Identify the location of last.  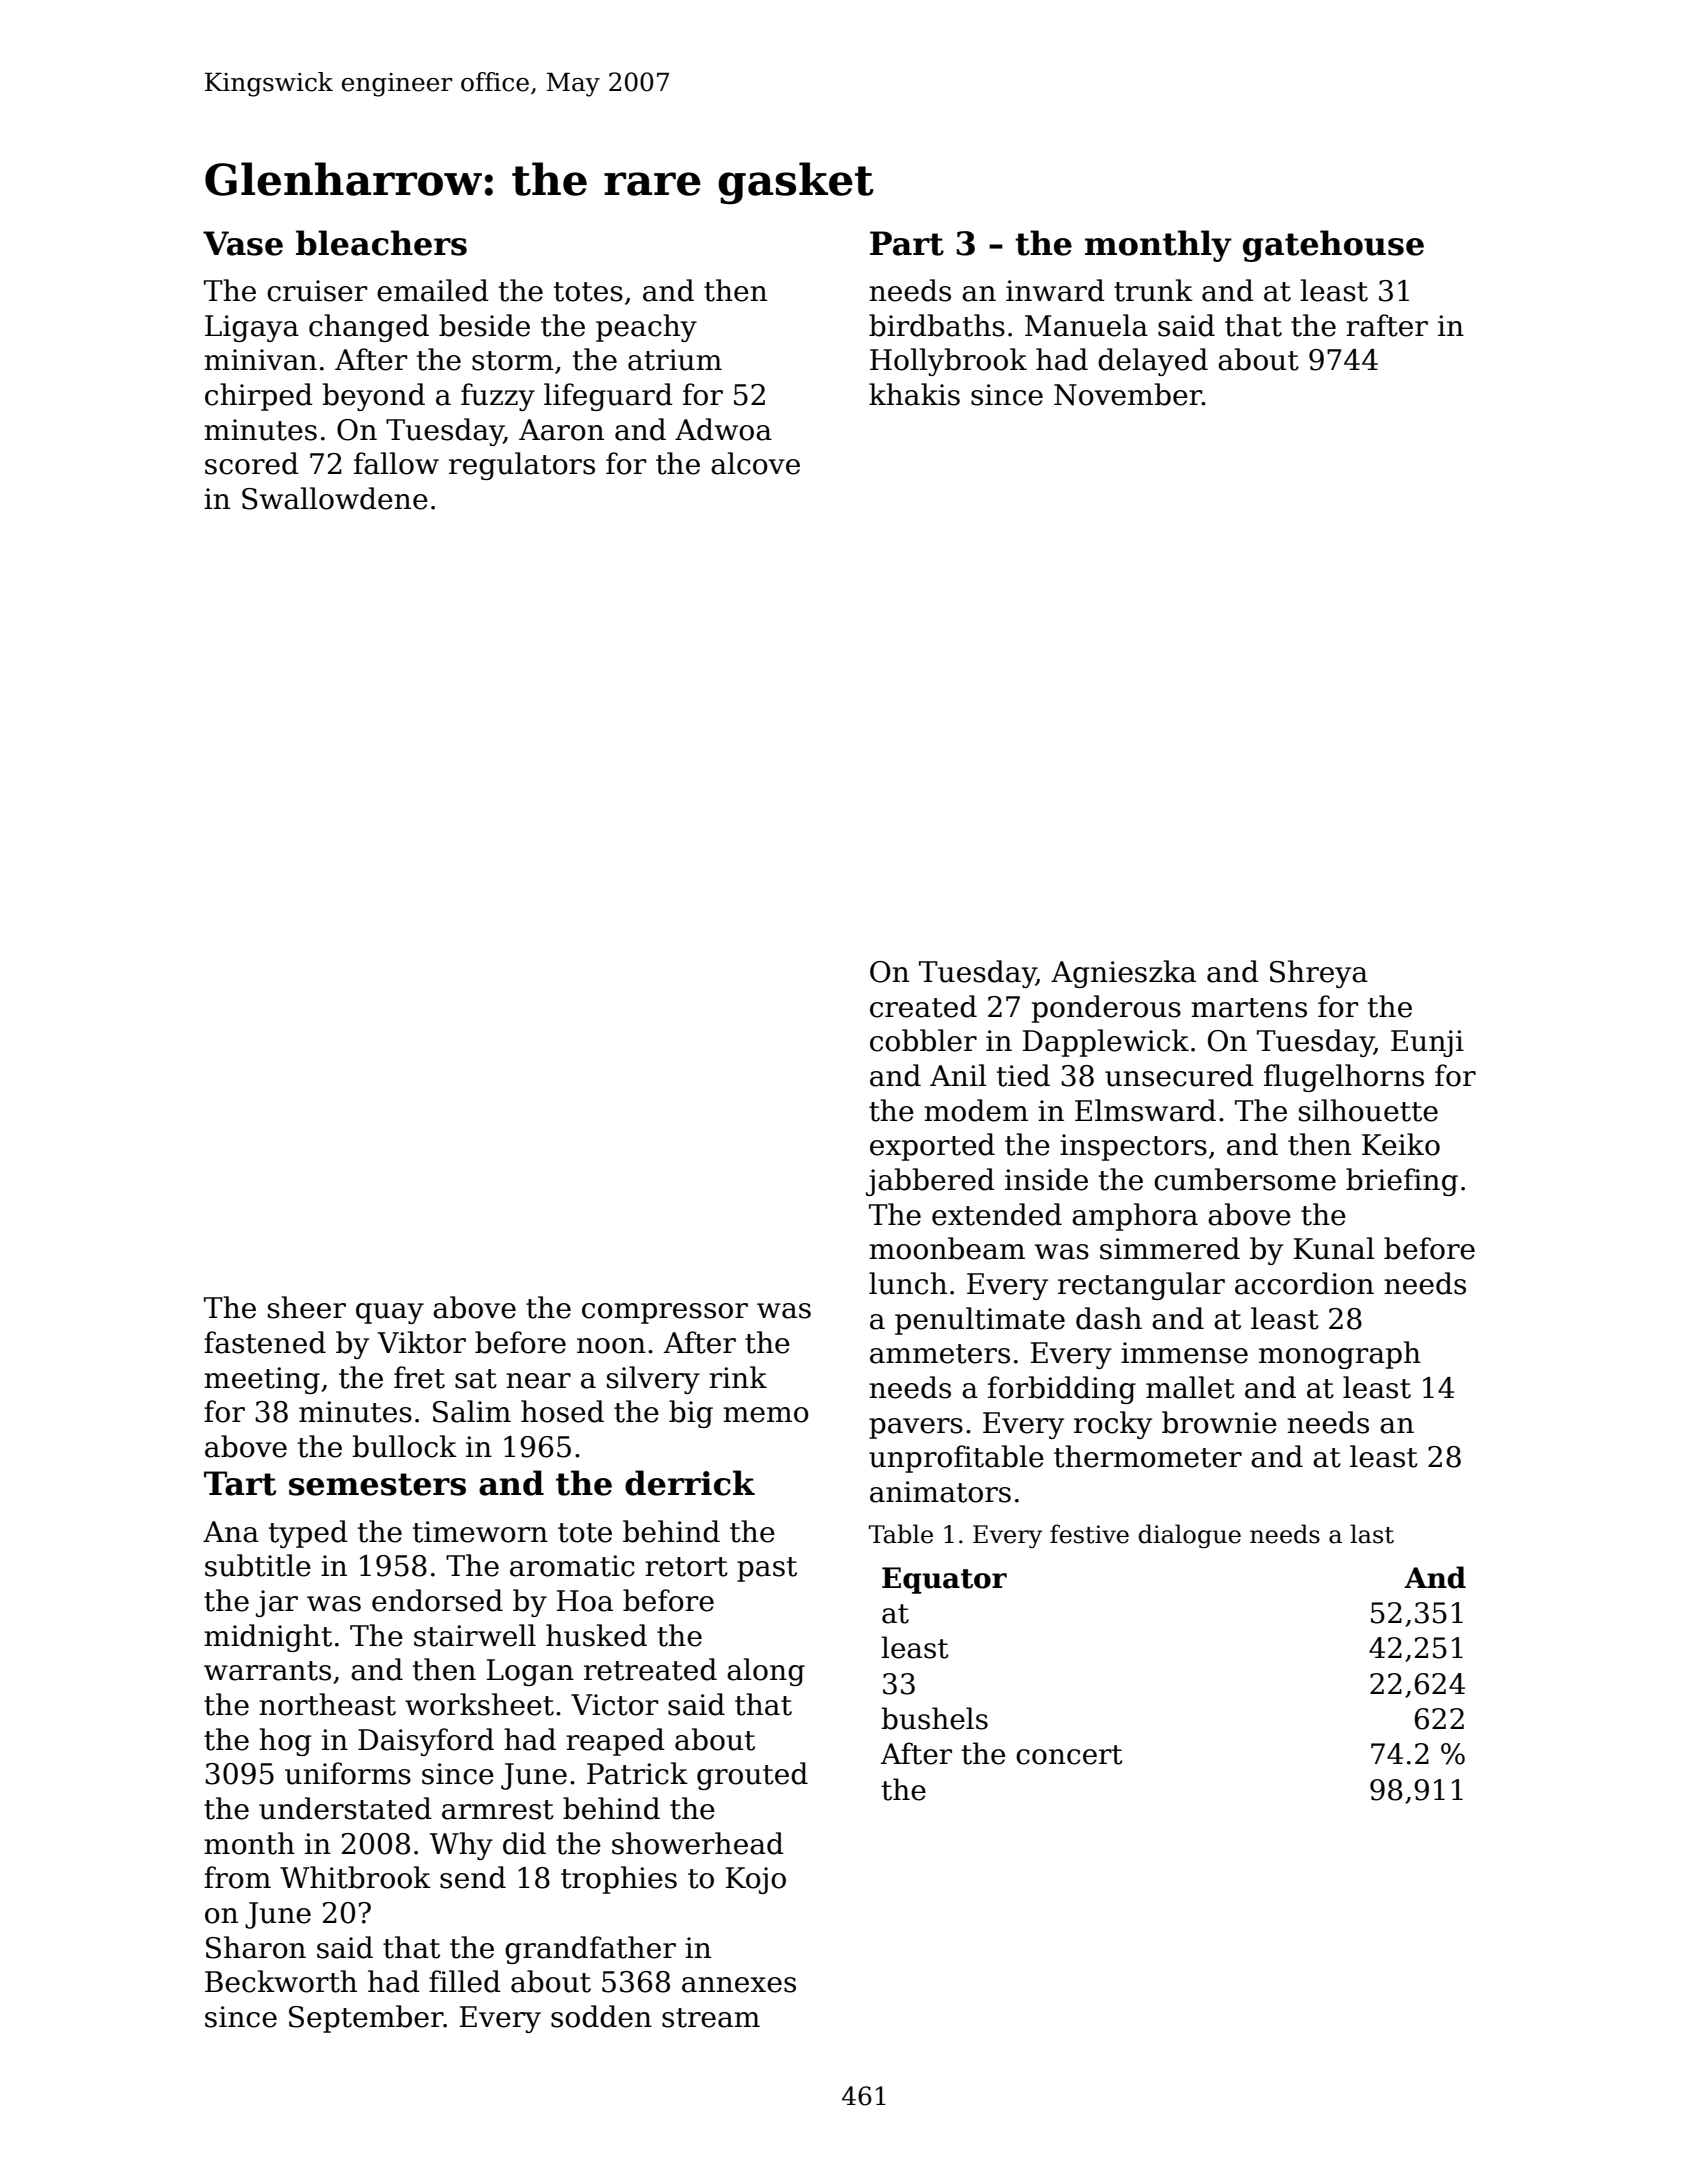
(1372, 1534).
